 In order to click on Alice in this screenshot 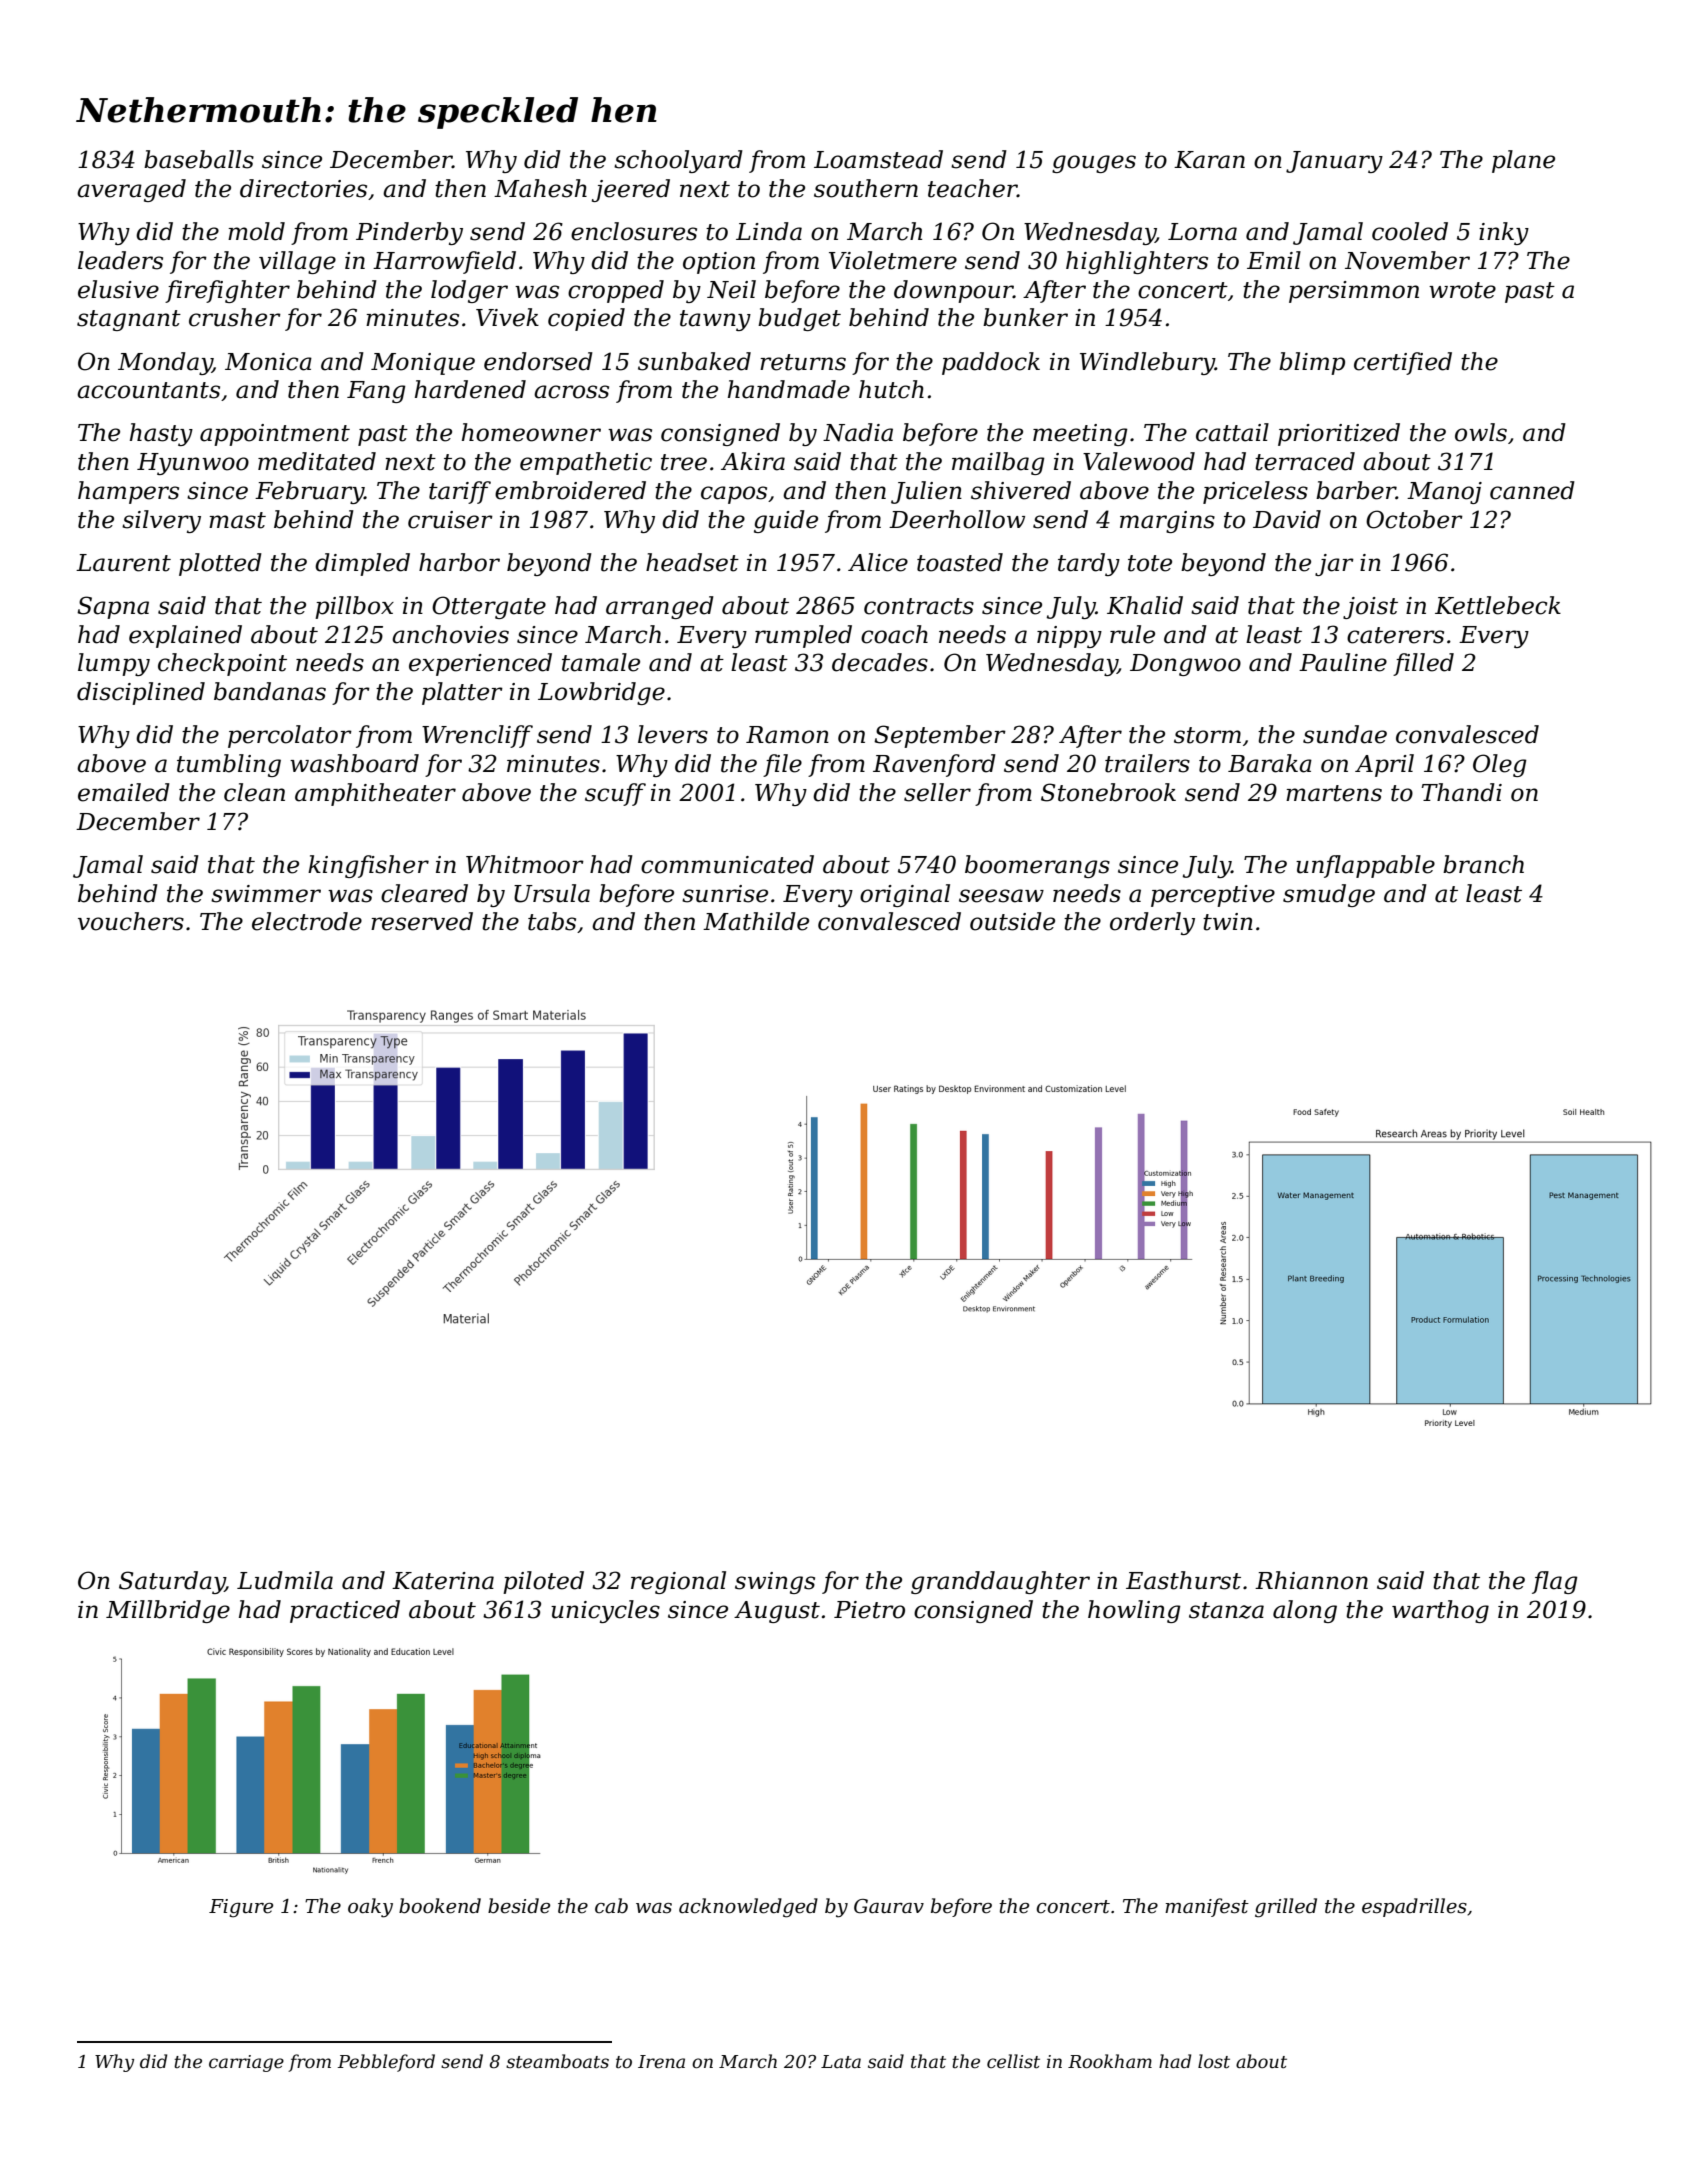, I will do `click(878, 562)`.
